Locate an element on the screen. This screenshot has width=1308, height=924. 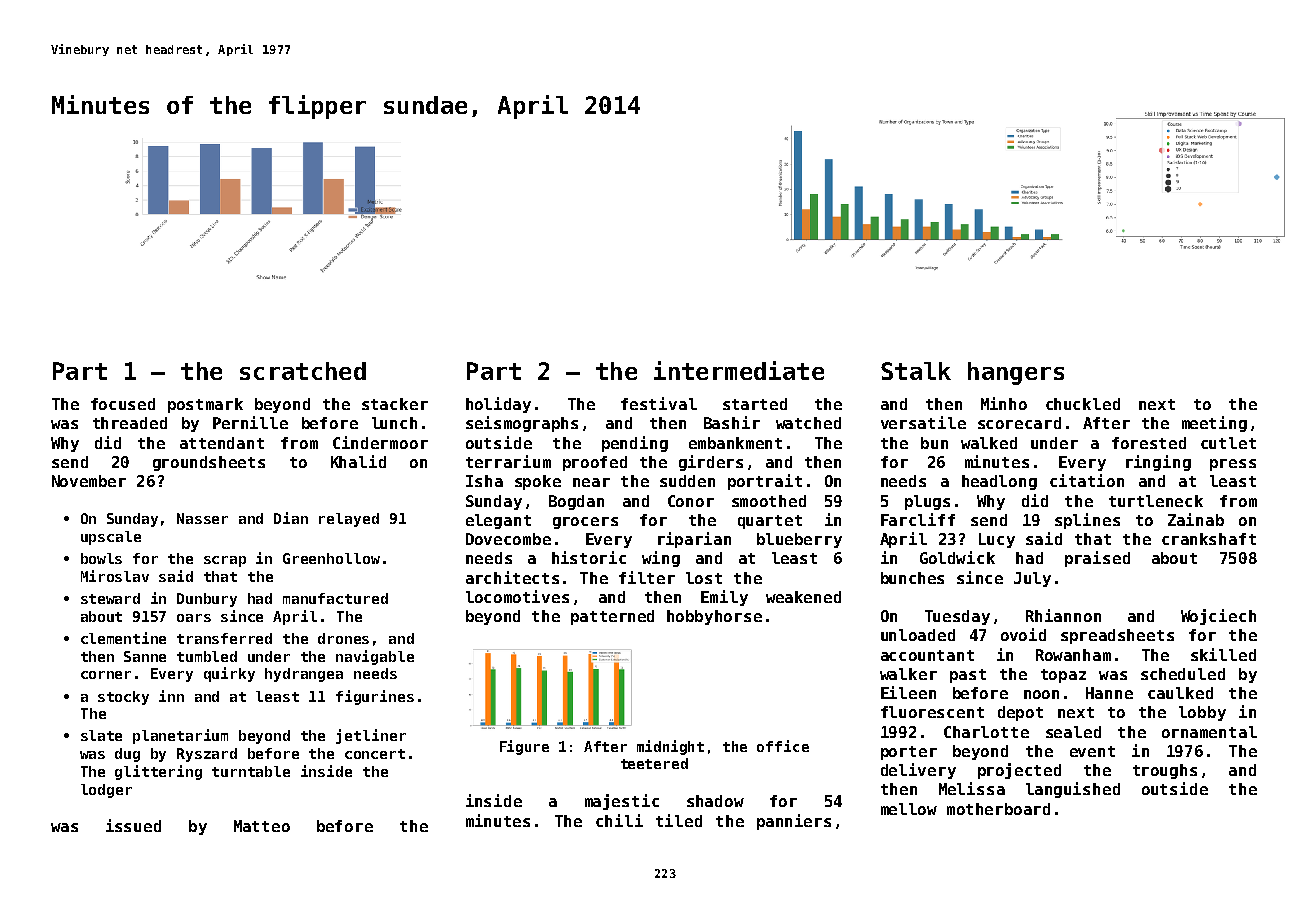
scratched is located at coordinates (303, 371).
